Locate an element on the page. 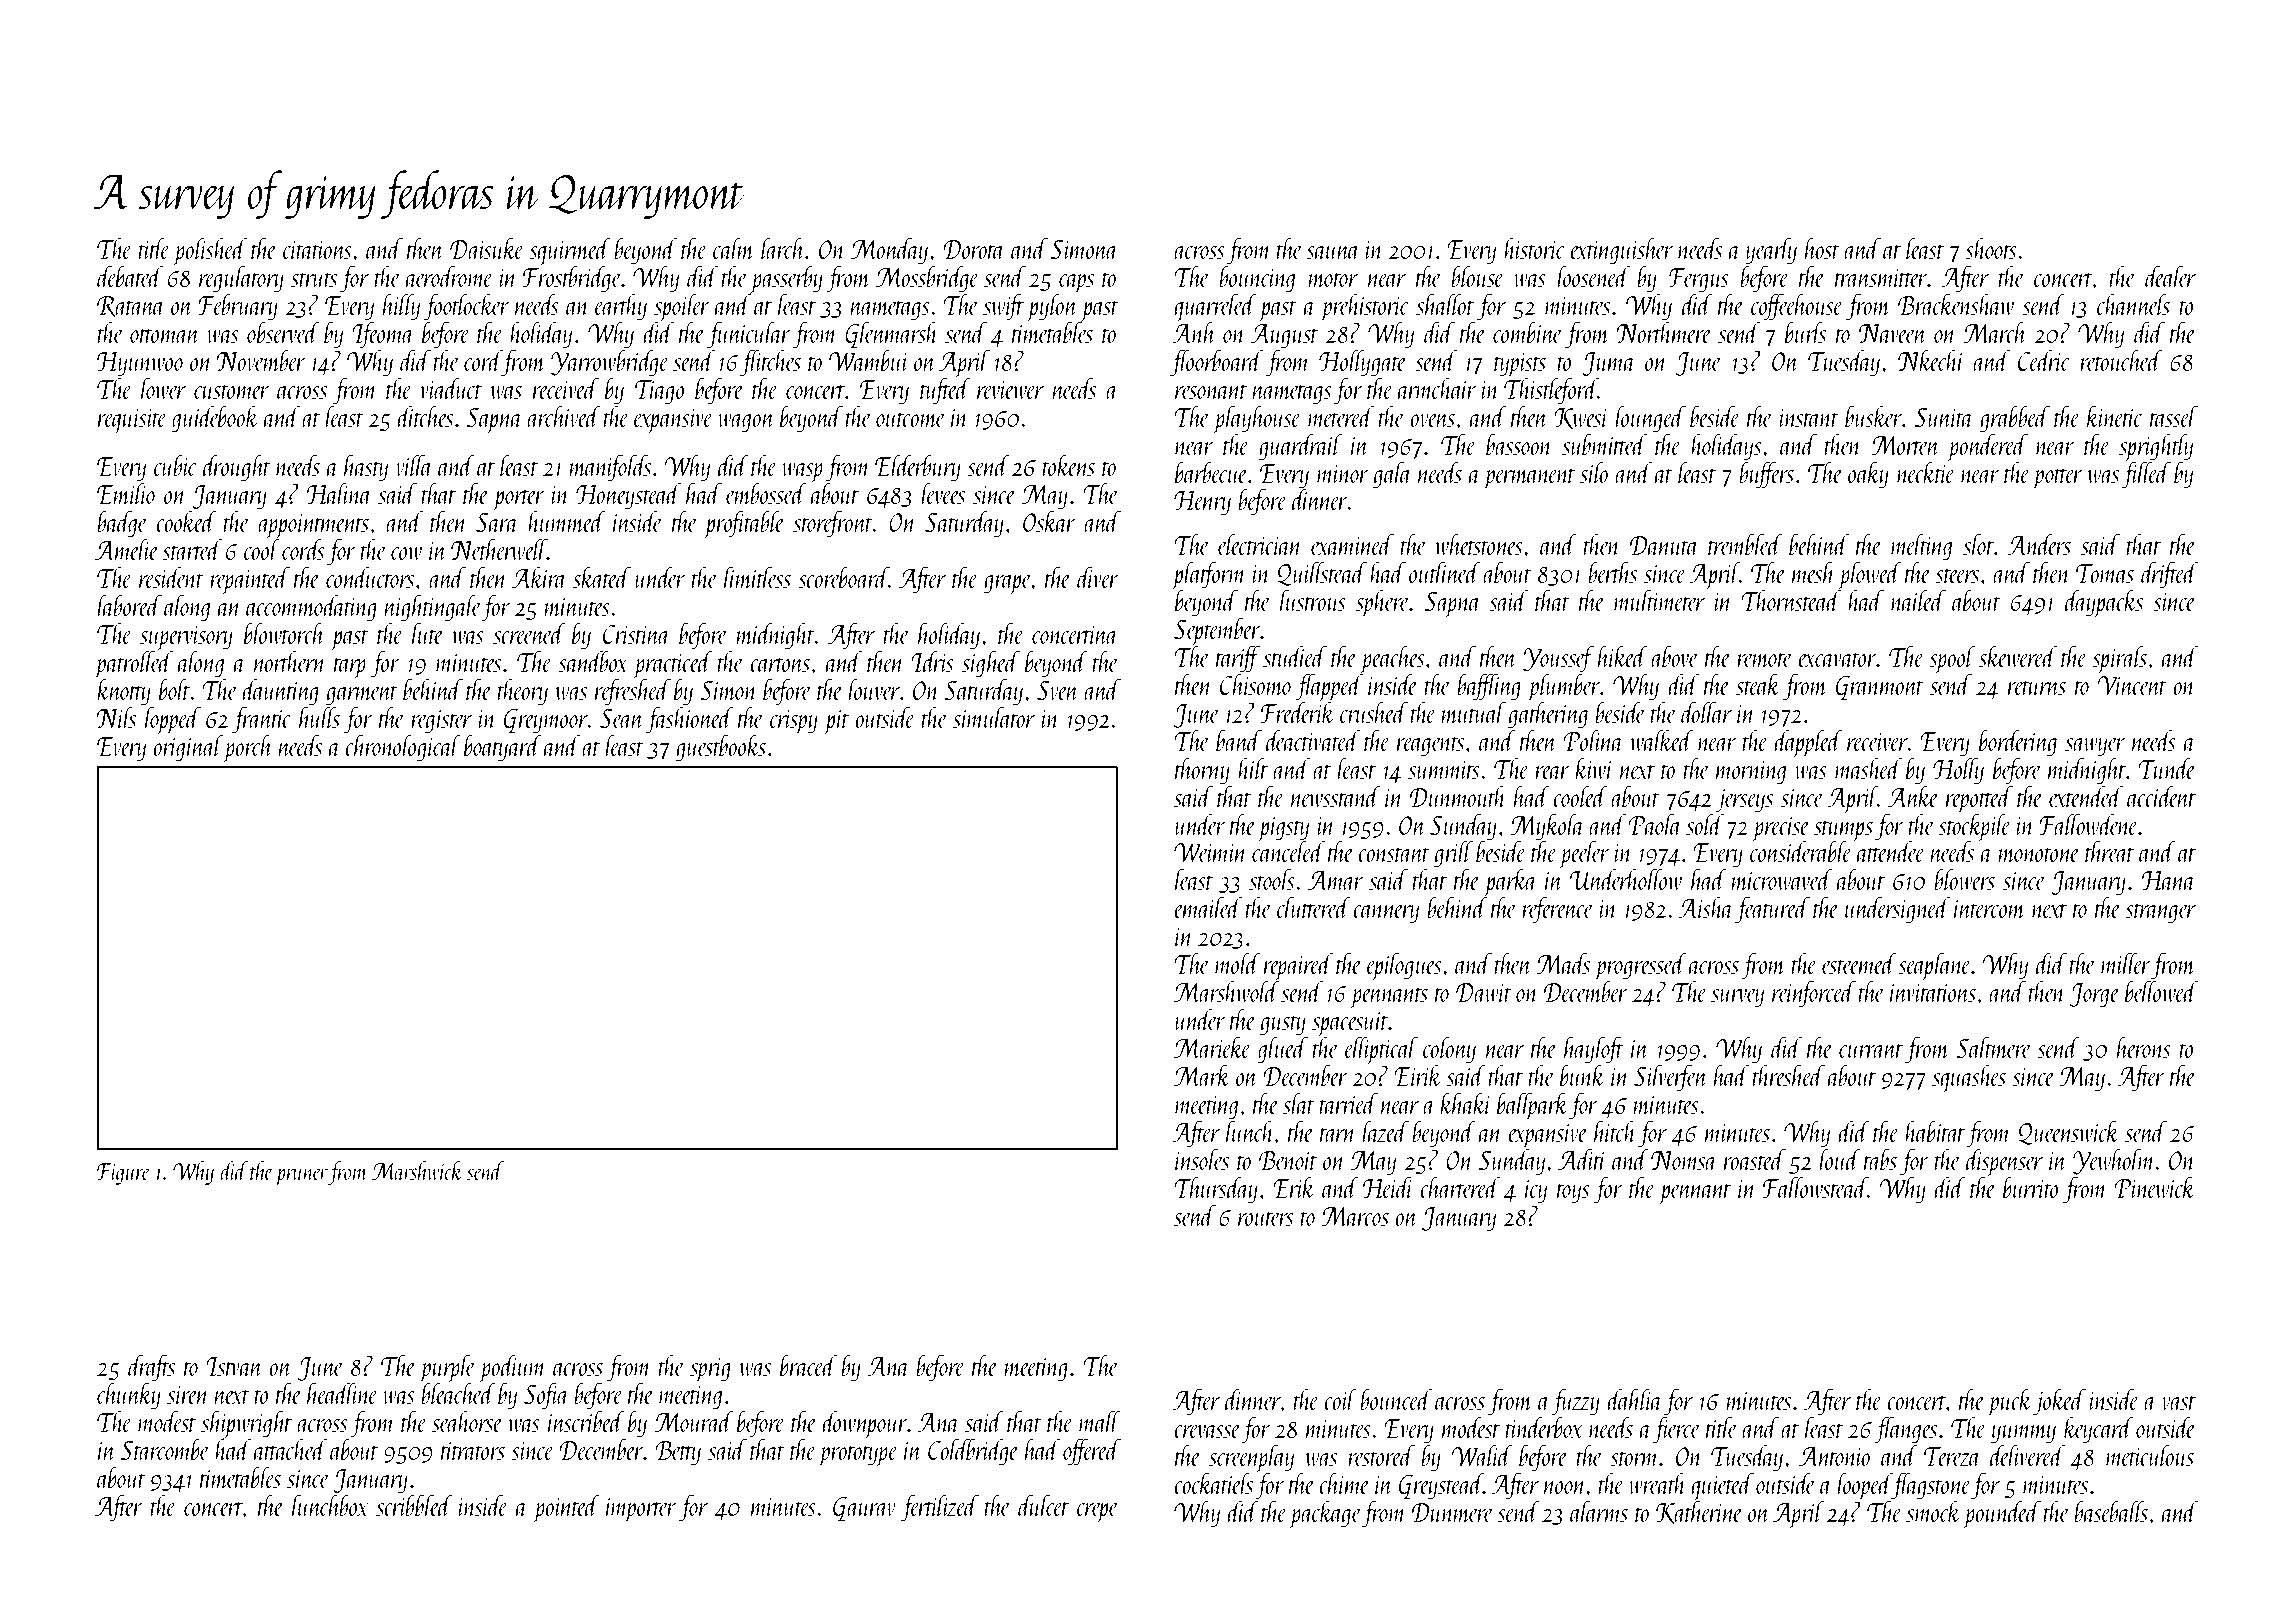 The height and width of the document is (1620, 2292). thorny is located at coordinates (1202, 771).
